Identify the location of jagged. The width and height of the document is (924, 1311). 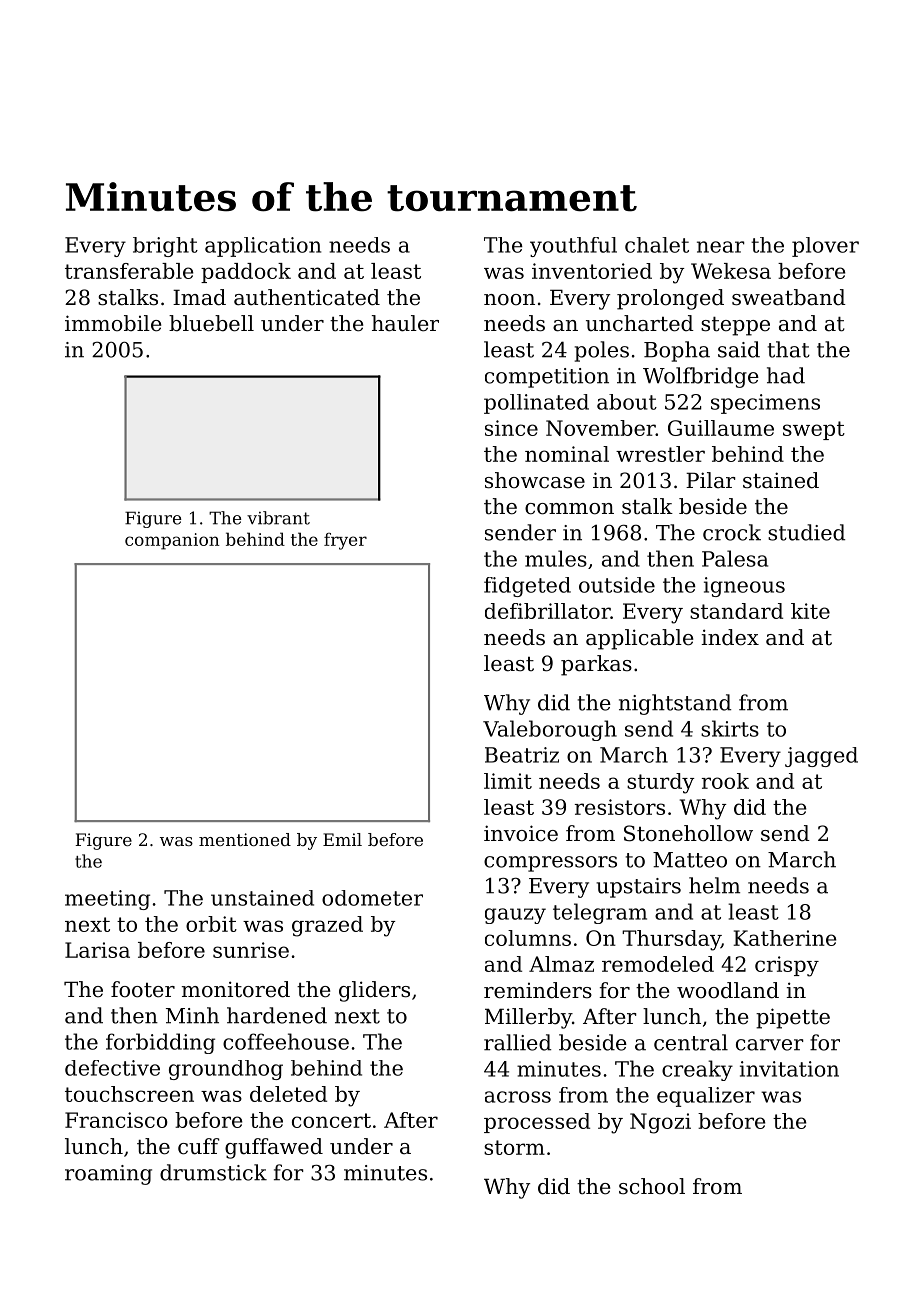
(821, 757).
